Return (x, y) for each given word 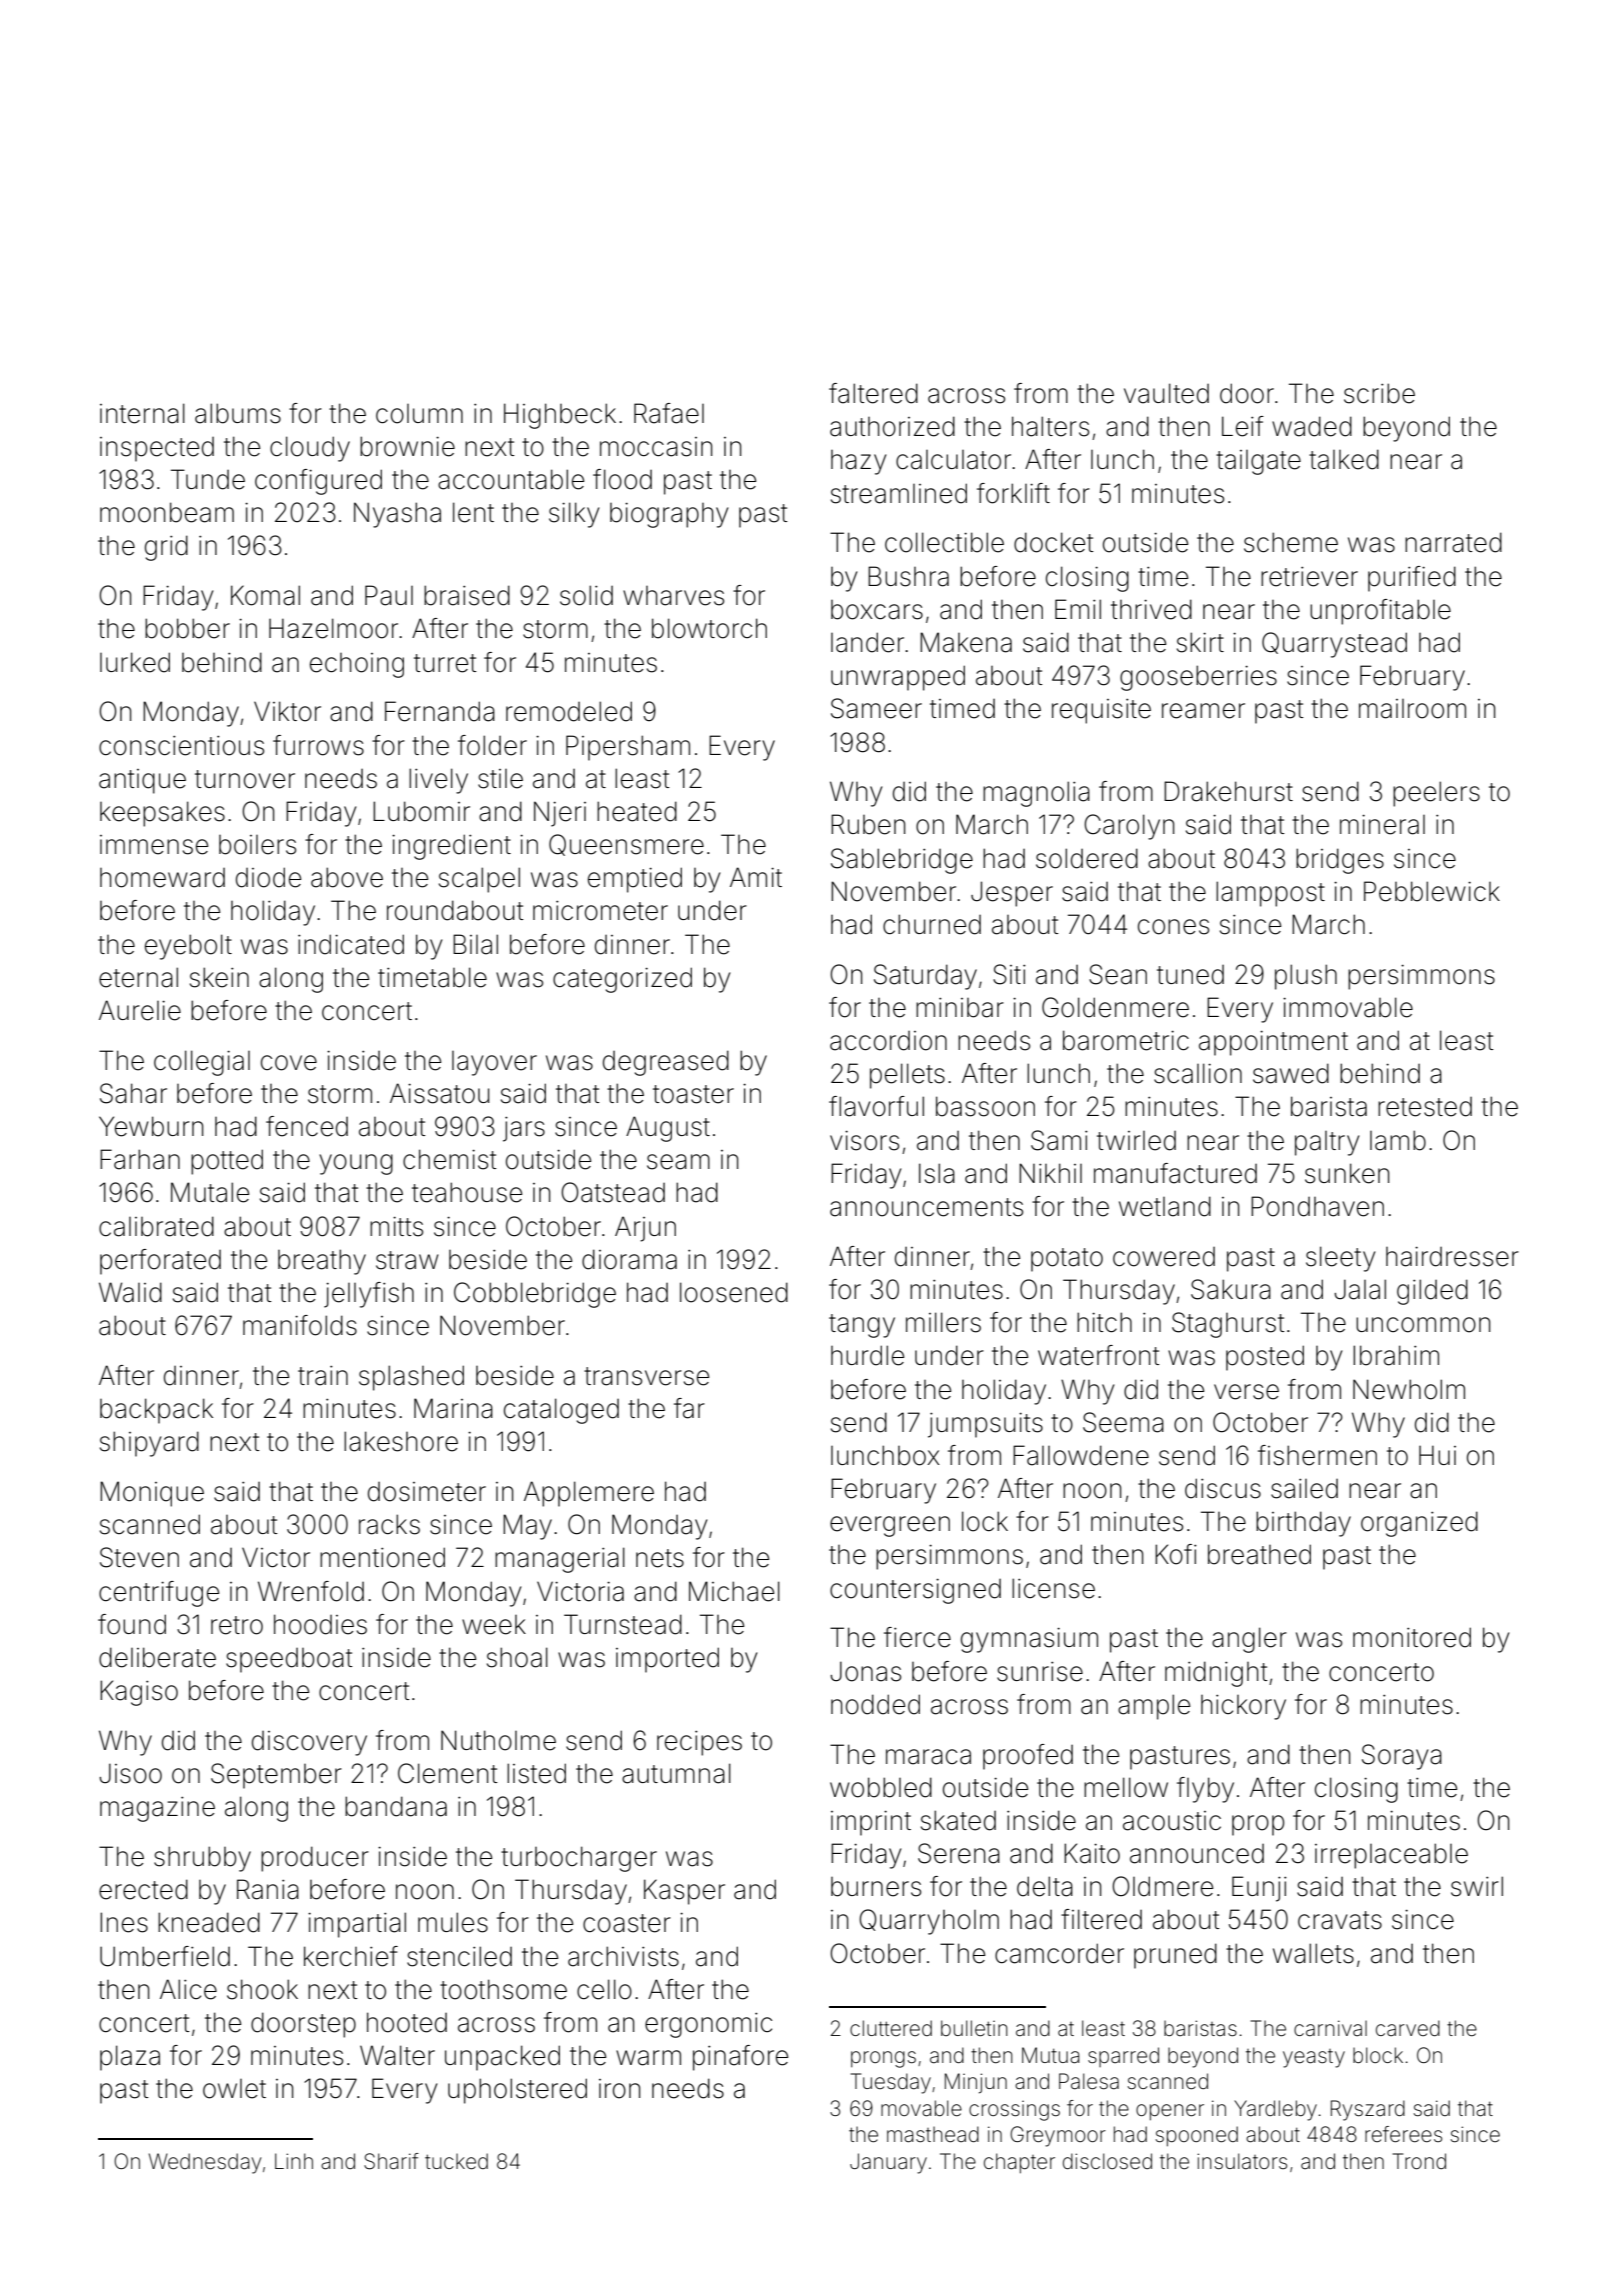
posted (1265, 1358)
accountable (511, 479)
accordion (888, 1041)
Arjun (645, 1229)
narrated (1453, 542)
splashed (411, 1378)
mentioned (382, 1557)
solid (586, 595)
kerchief (351, 1956)
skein (219, 977)
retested (1425, 1107)
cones (1173, 927)
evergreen (890, 1526)
